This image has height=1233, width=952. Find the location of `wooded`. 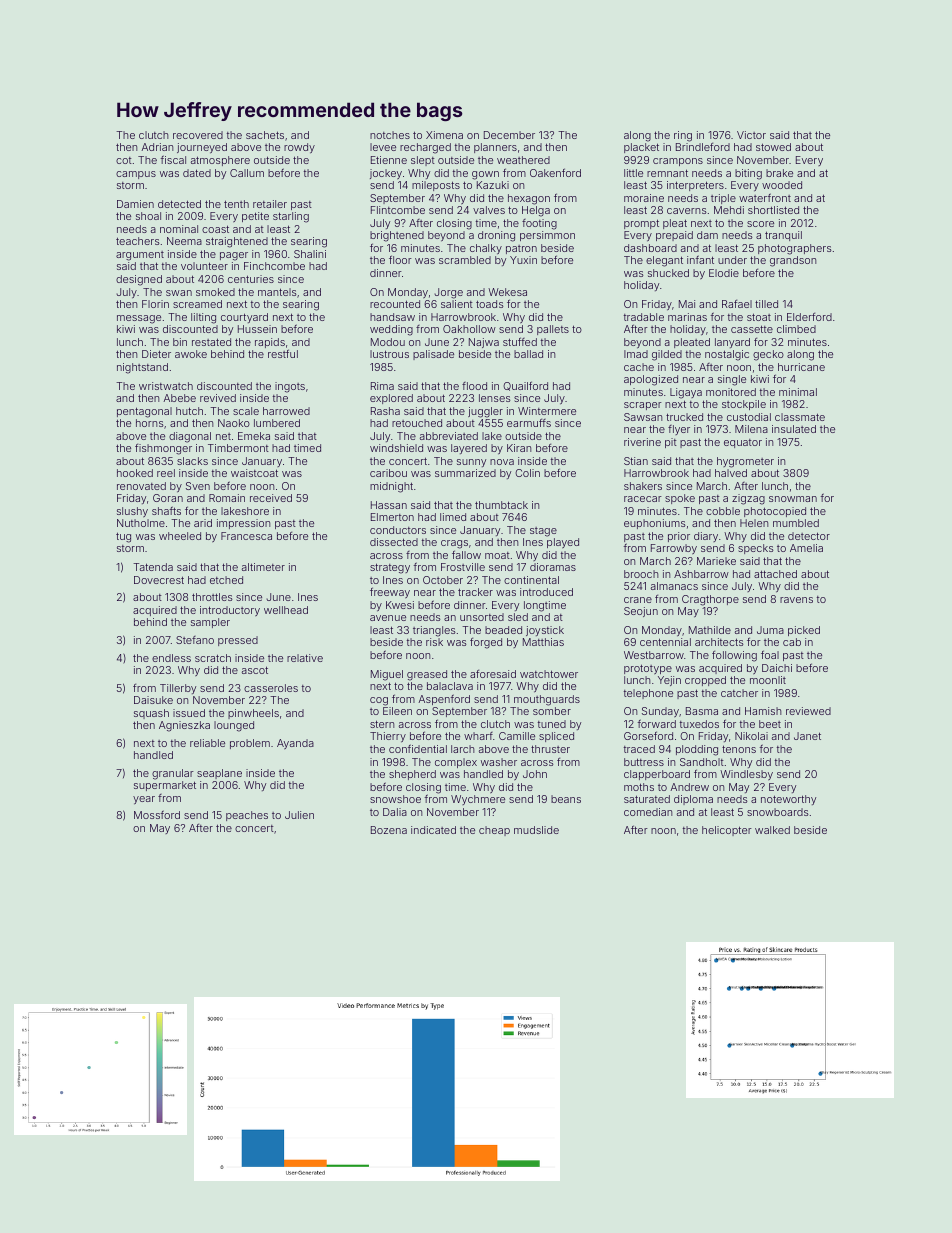

wooded is located at coordinates (782, 185).
